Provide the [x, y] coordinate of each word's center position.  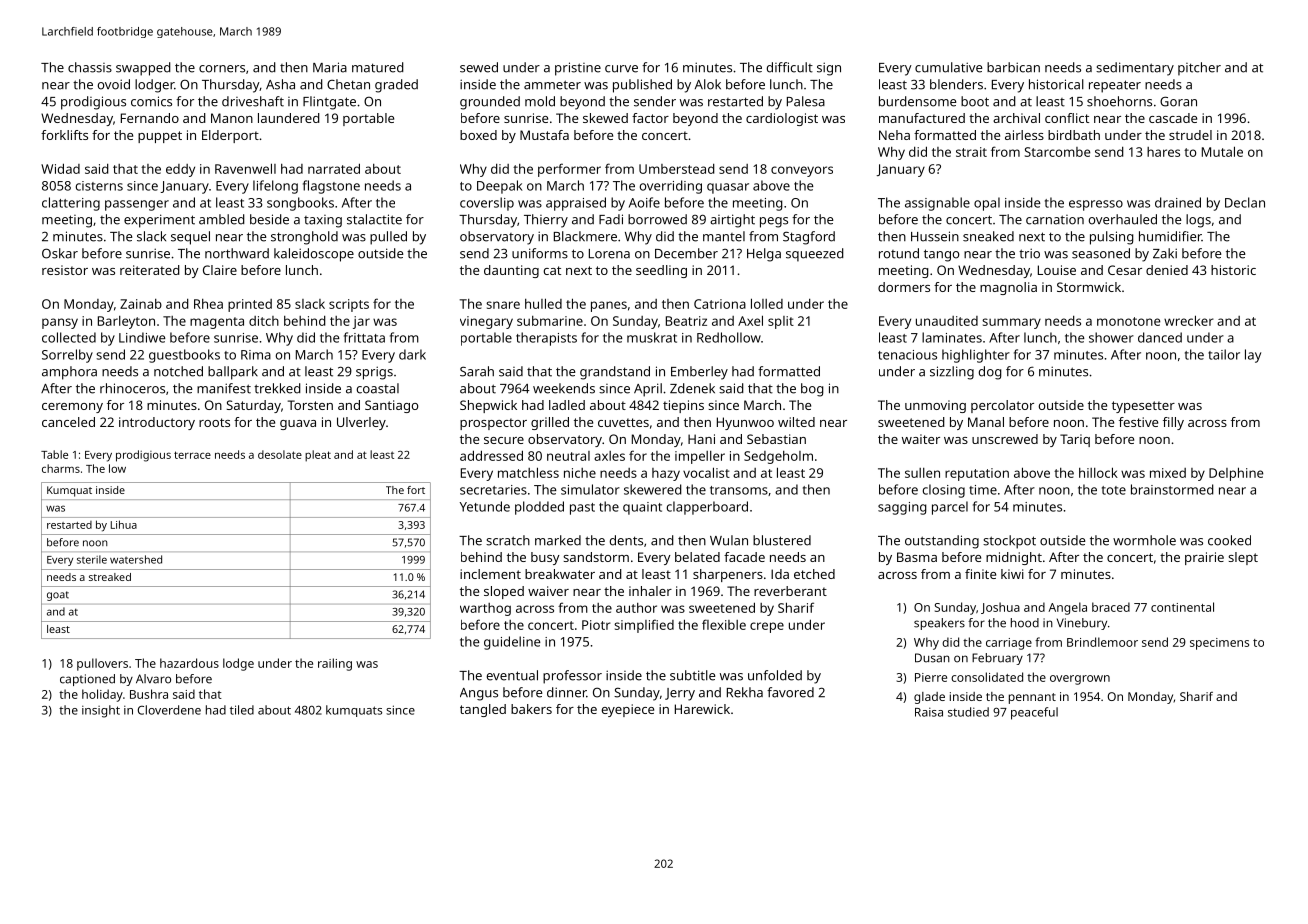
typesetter [1143, 407]
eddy [180, 170]
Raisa [929, 712]
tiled [242, 710]
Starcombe [1057, 152]
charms [61, 468]
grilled [550, 423]
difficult [790, 67]
